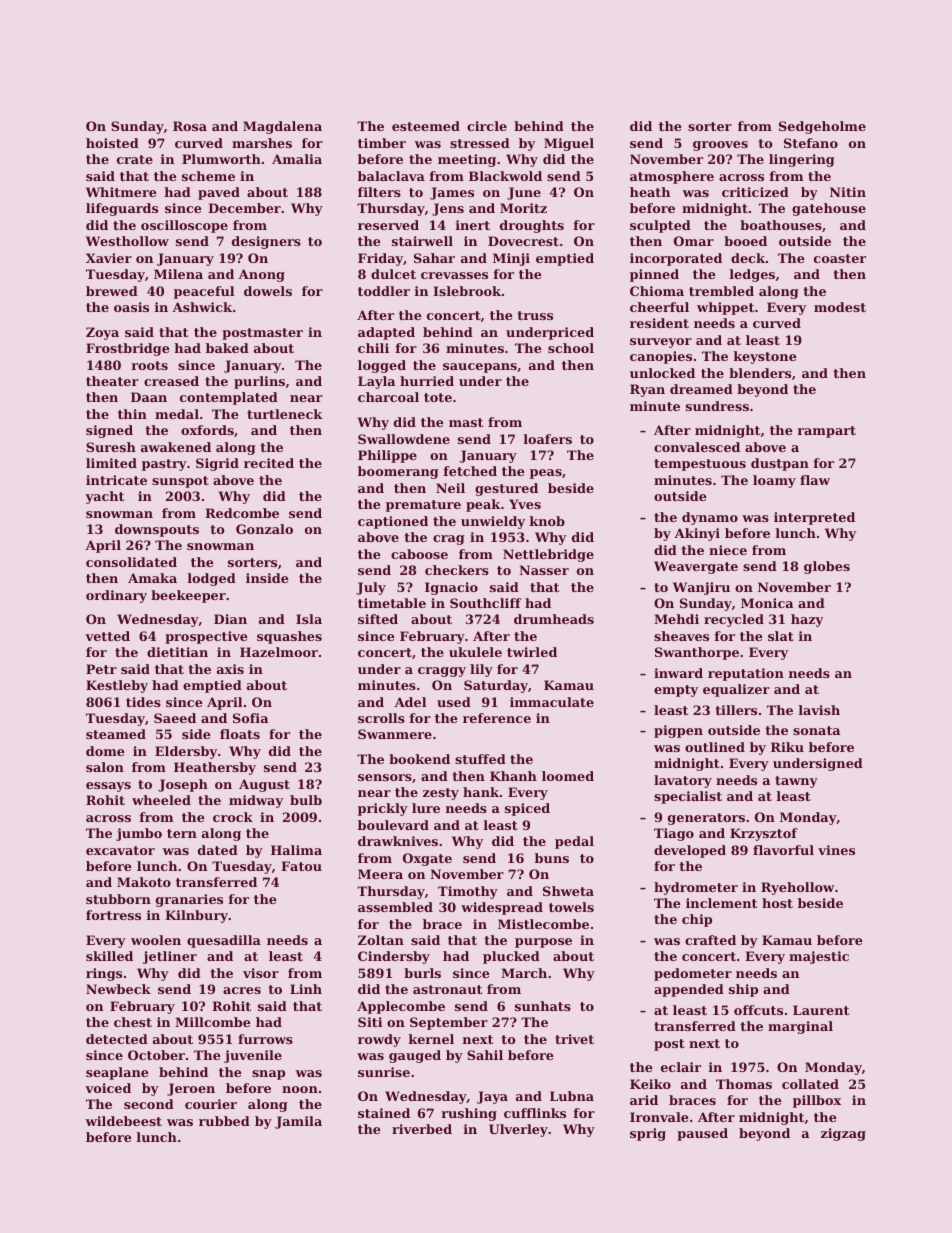  I want to click on trembled, so click(721, 291).
